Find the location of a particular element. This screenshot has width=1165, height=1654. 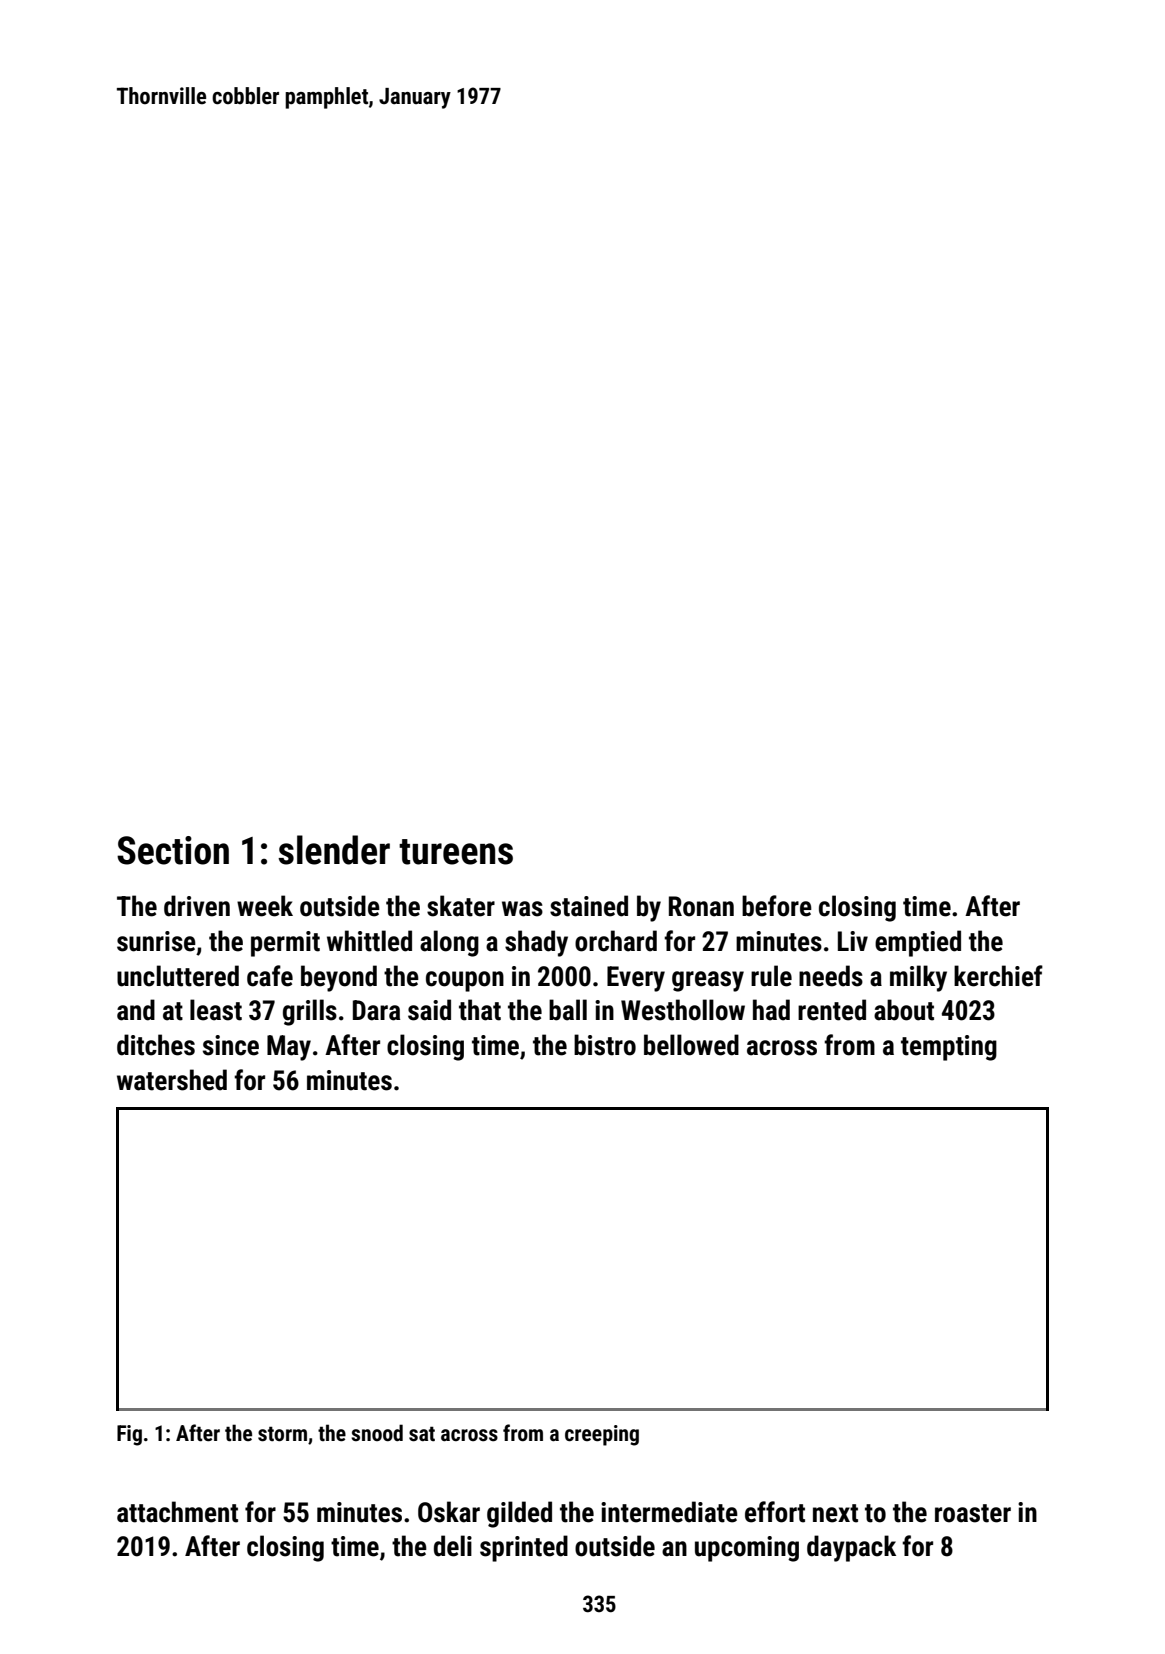

intermediate is located at coordinates (669, 1512).
